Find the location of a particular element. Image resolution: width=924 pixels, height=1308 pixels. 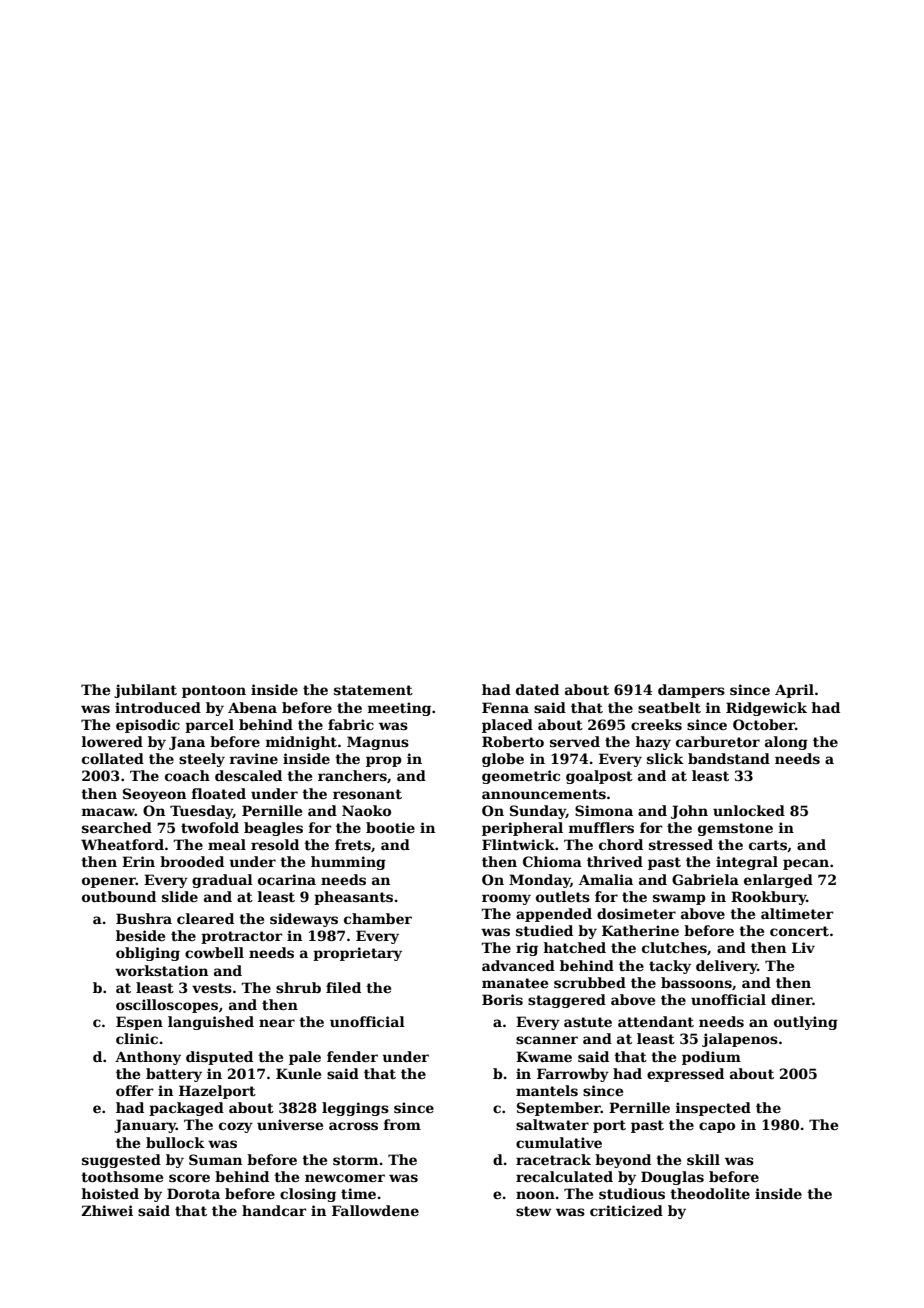

pontoon is located at coordinates (214, 691).
